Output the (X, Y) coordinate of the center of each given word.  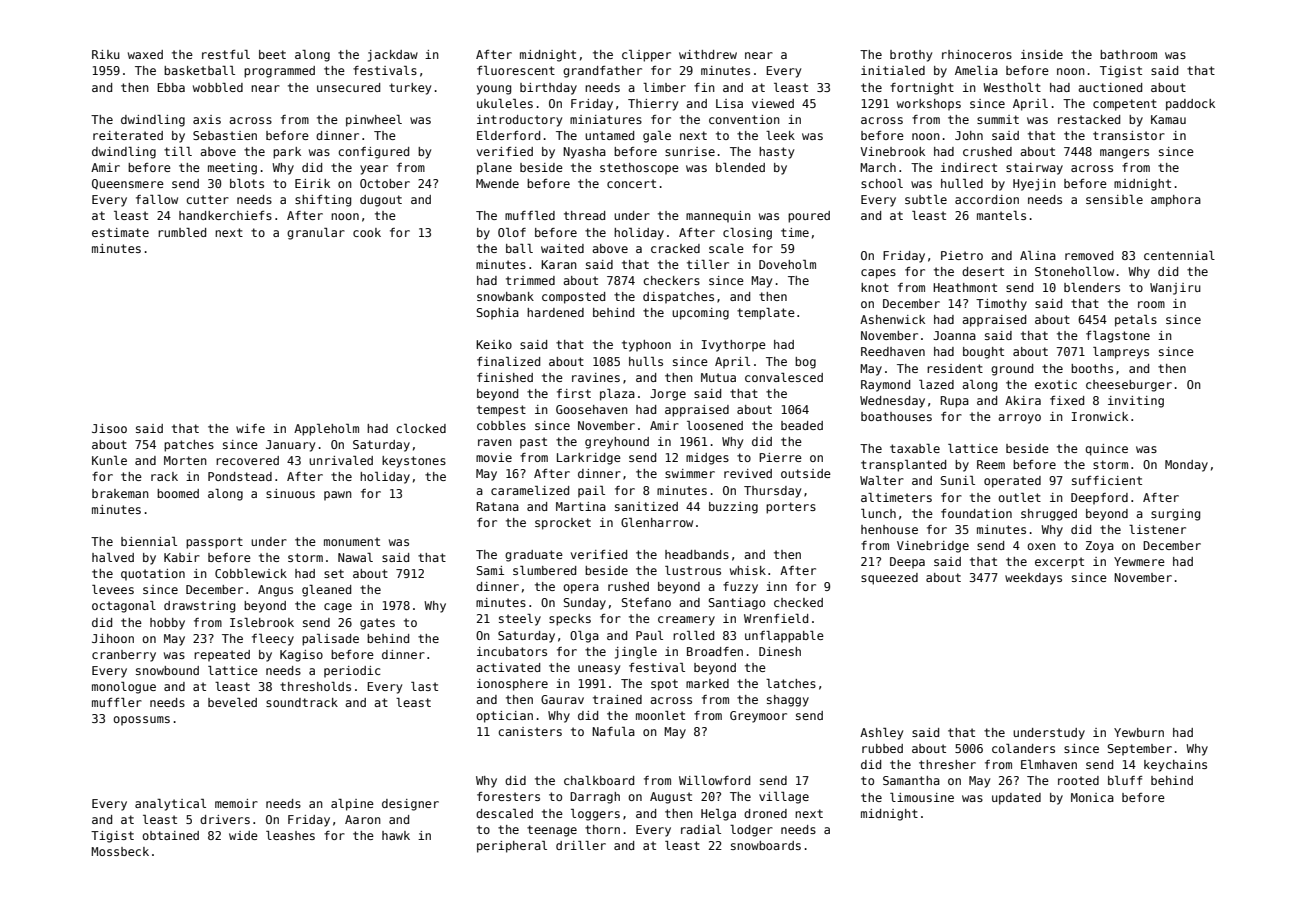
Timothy (1001, 305)
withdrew (708, 54)
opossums (141, 721)
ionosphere (512, 685)
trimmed (530, 280)
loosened (715, 425)
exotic (1056, 384)
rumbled (182, 232)
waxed (145, 54)
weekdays (1033, 579)
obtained (170, 835)
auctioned (1110, 87)
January (290, 446)
